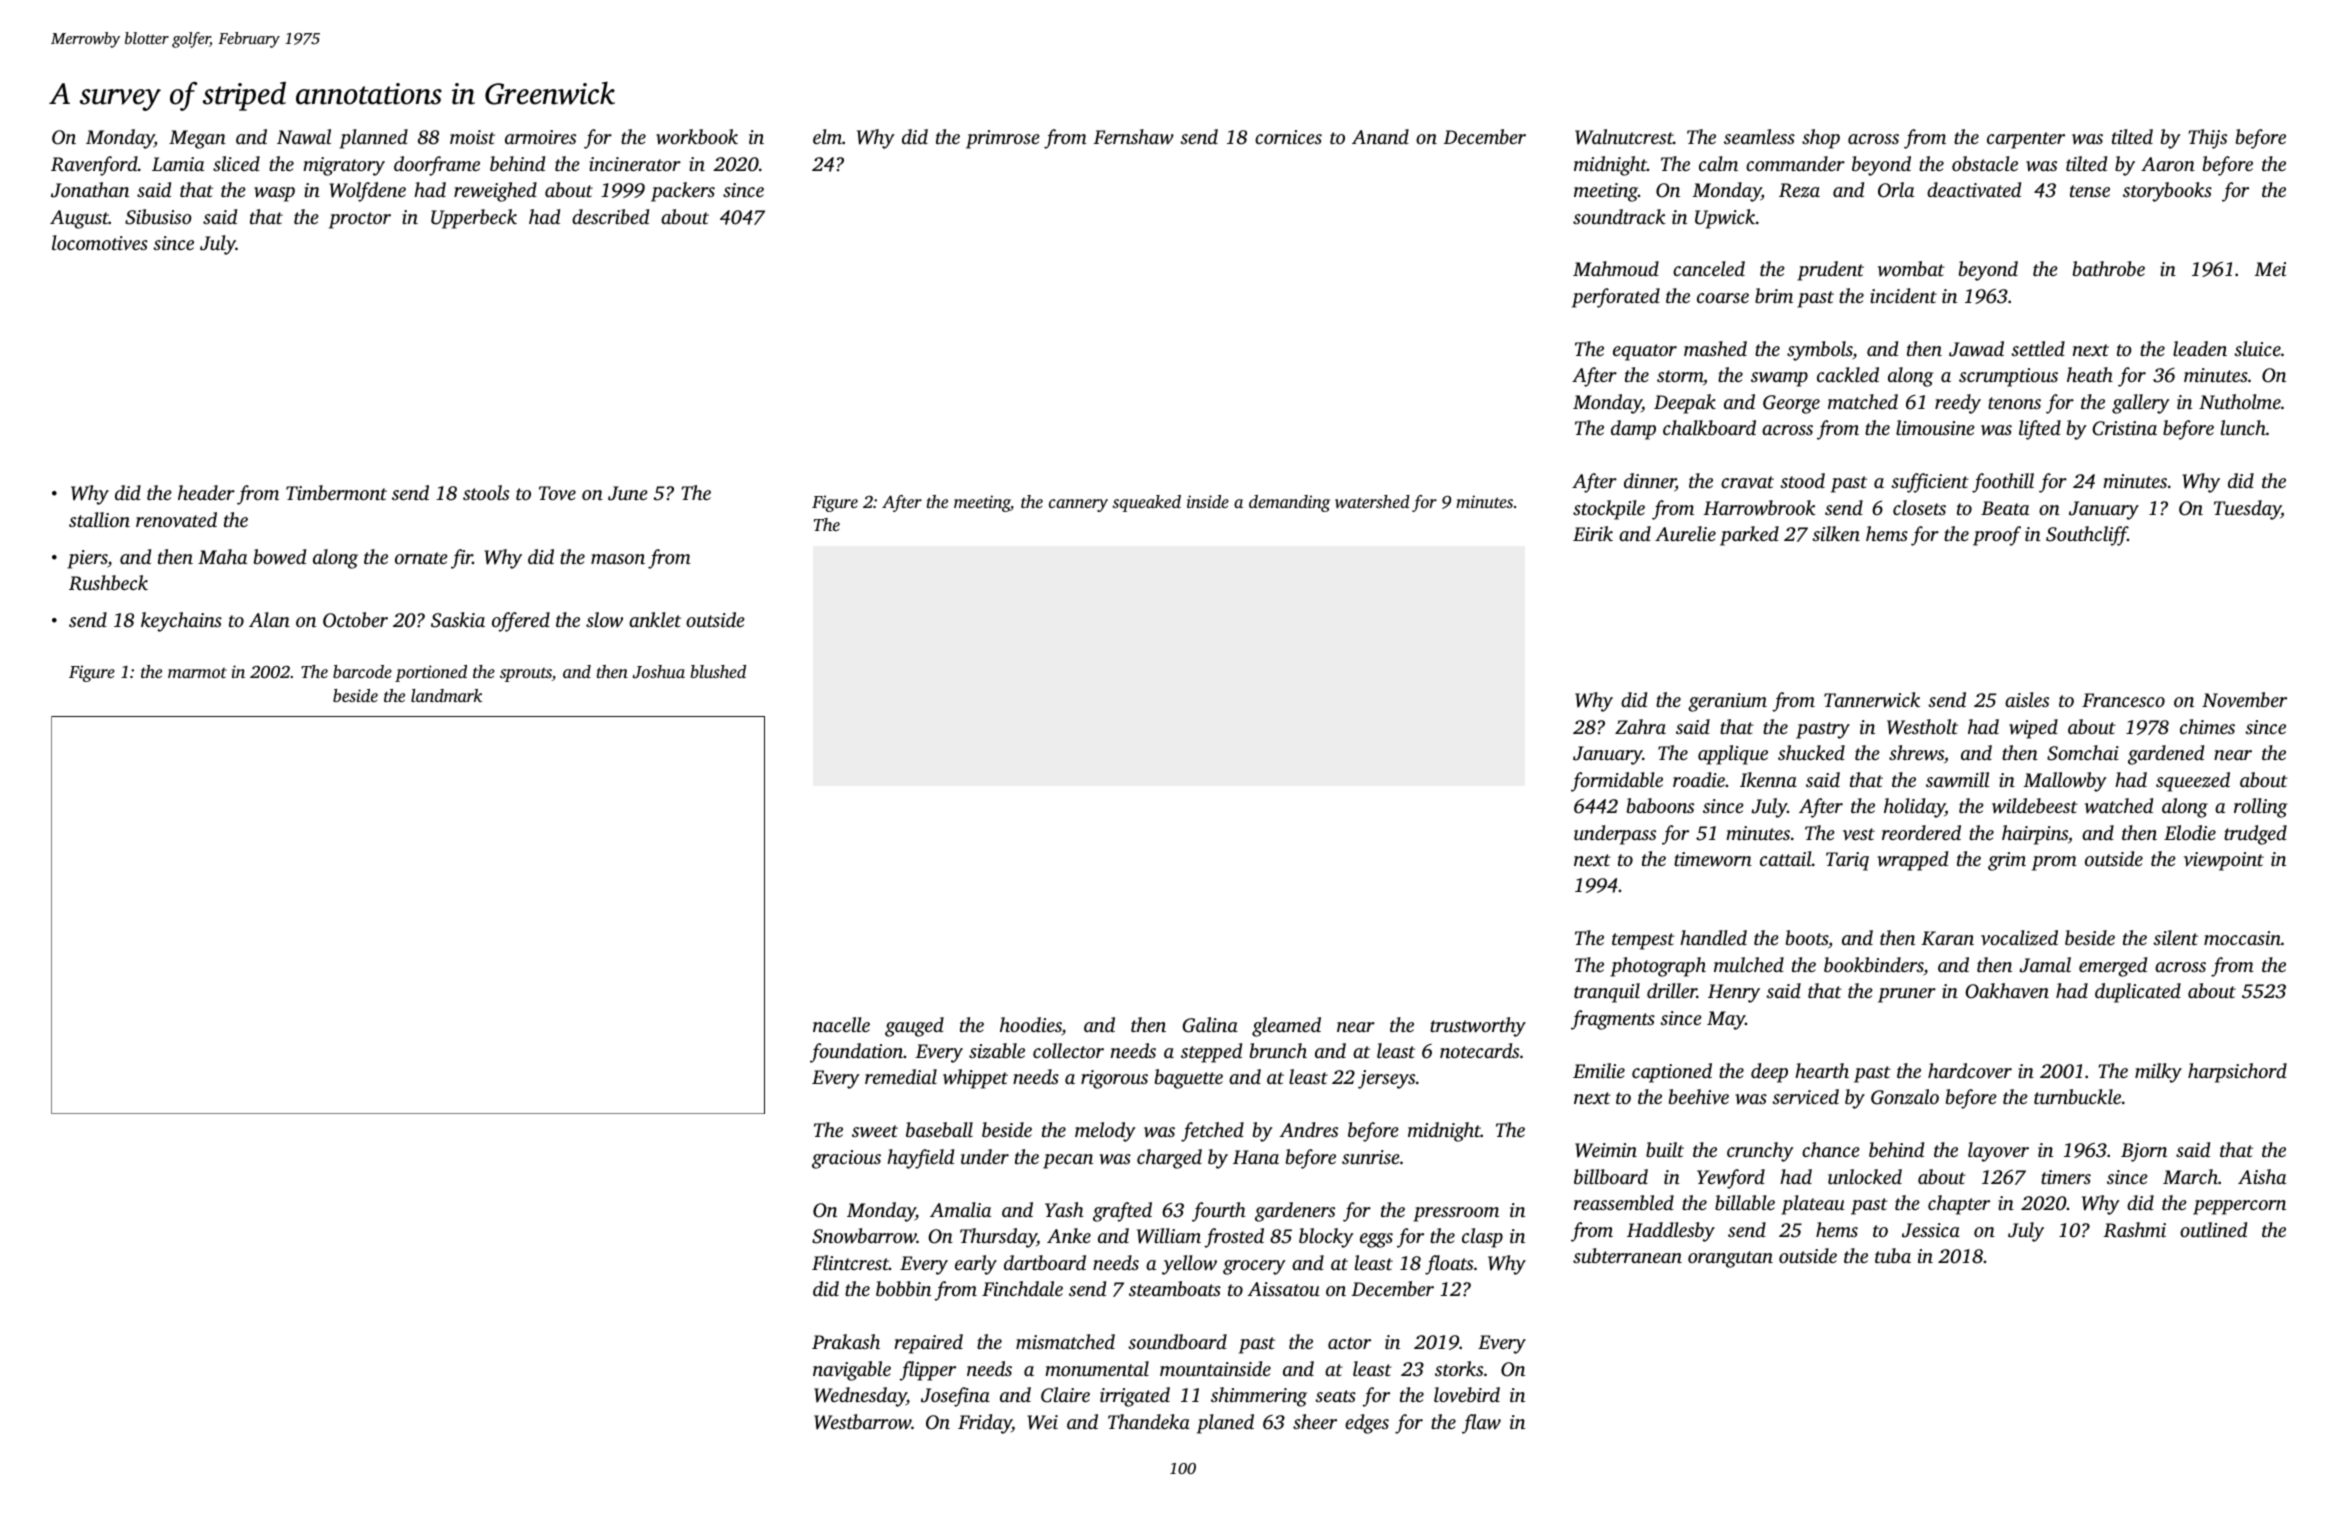 The height and width of the screenshot is (1513, 2338). I want to click on sawmill, so click(1957, 780).
